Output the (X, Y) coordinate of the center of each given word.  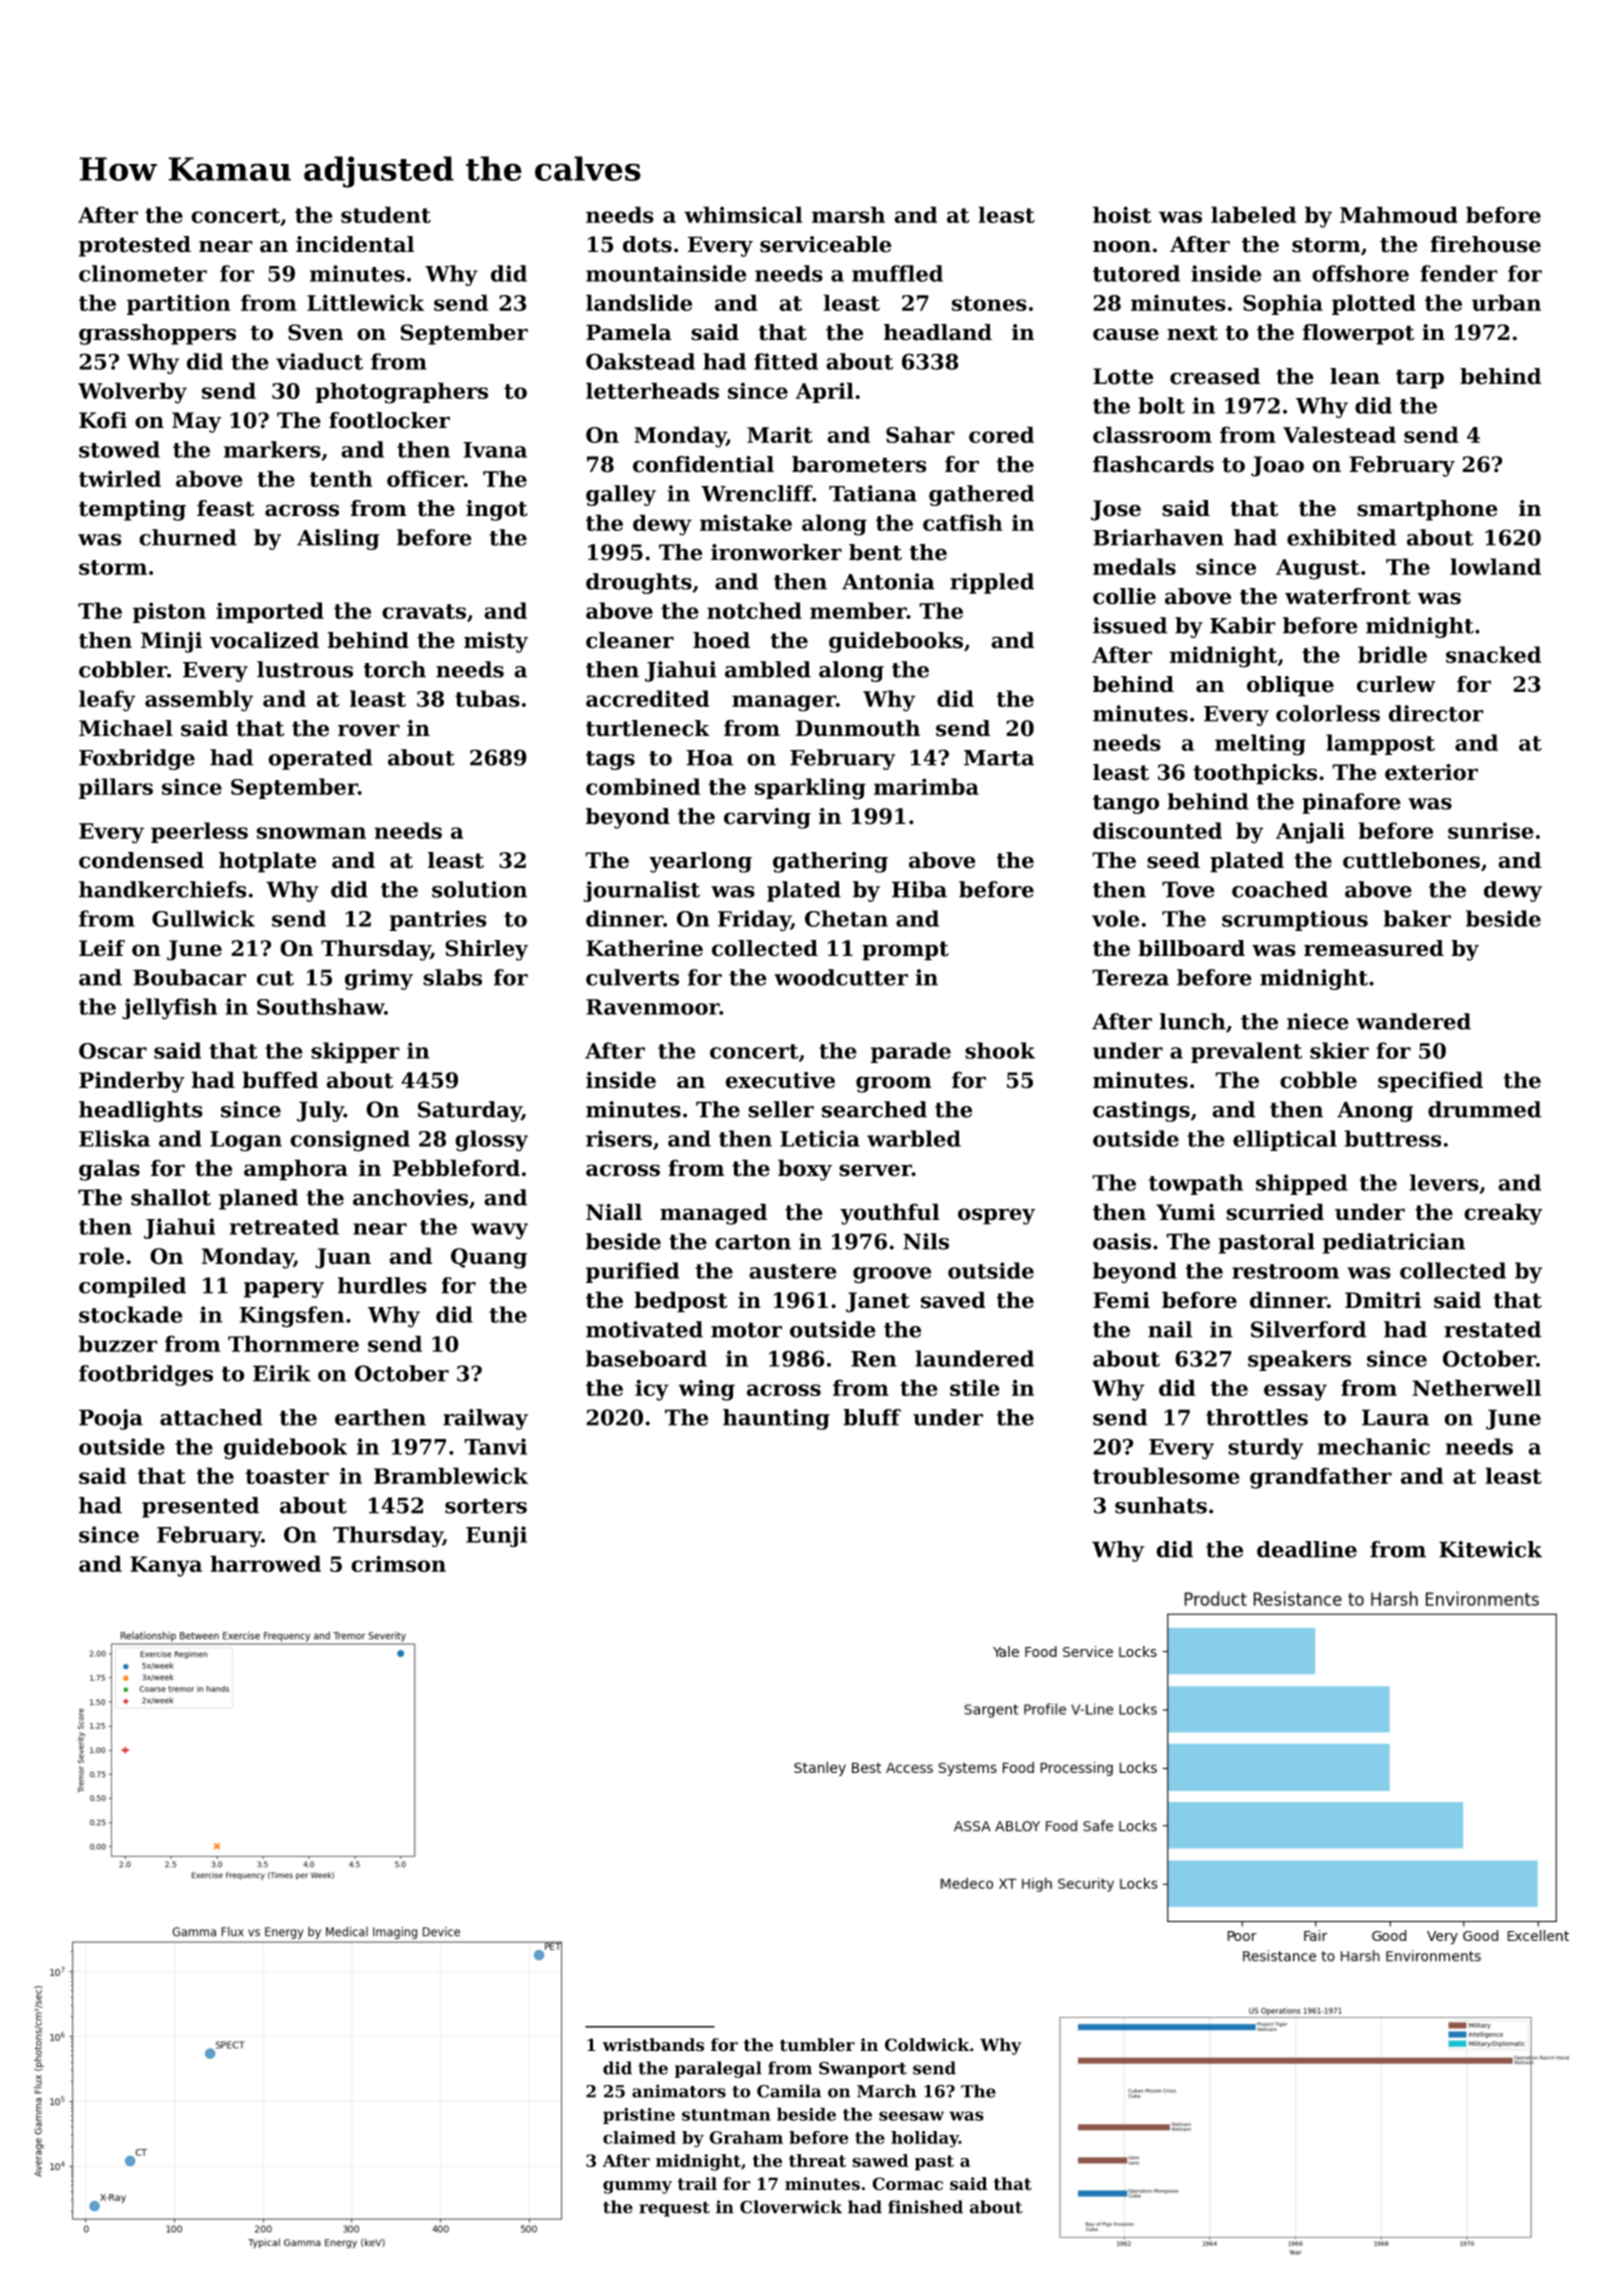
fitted (786, 361)
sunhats (1161, 1505)
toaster (287, 1476)
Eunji (496, 1536)
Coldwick (927, 2045)
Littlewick (365, 302)
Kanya (166, 1566)
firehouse (1485, 244)
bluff (872, 1417)
